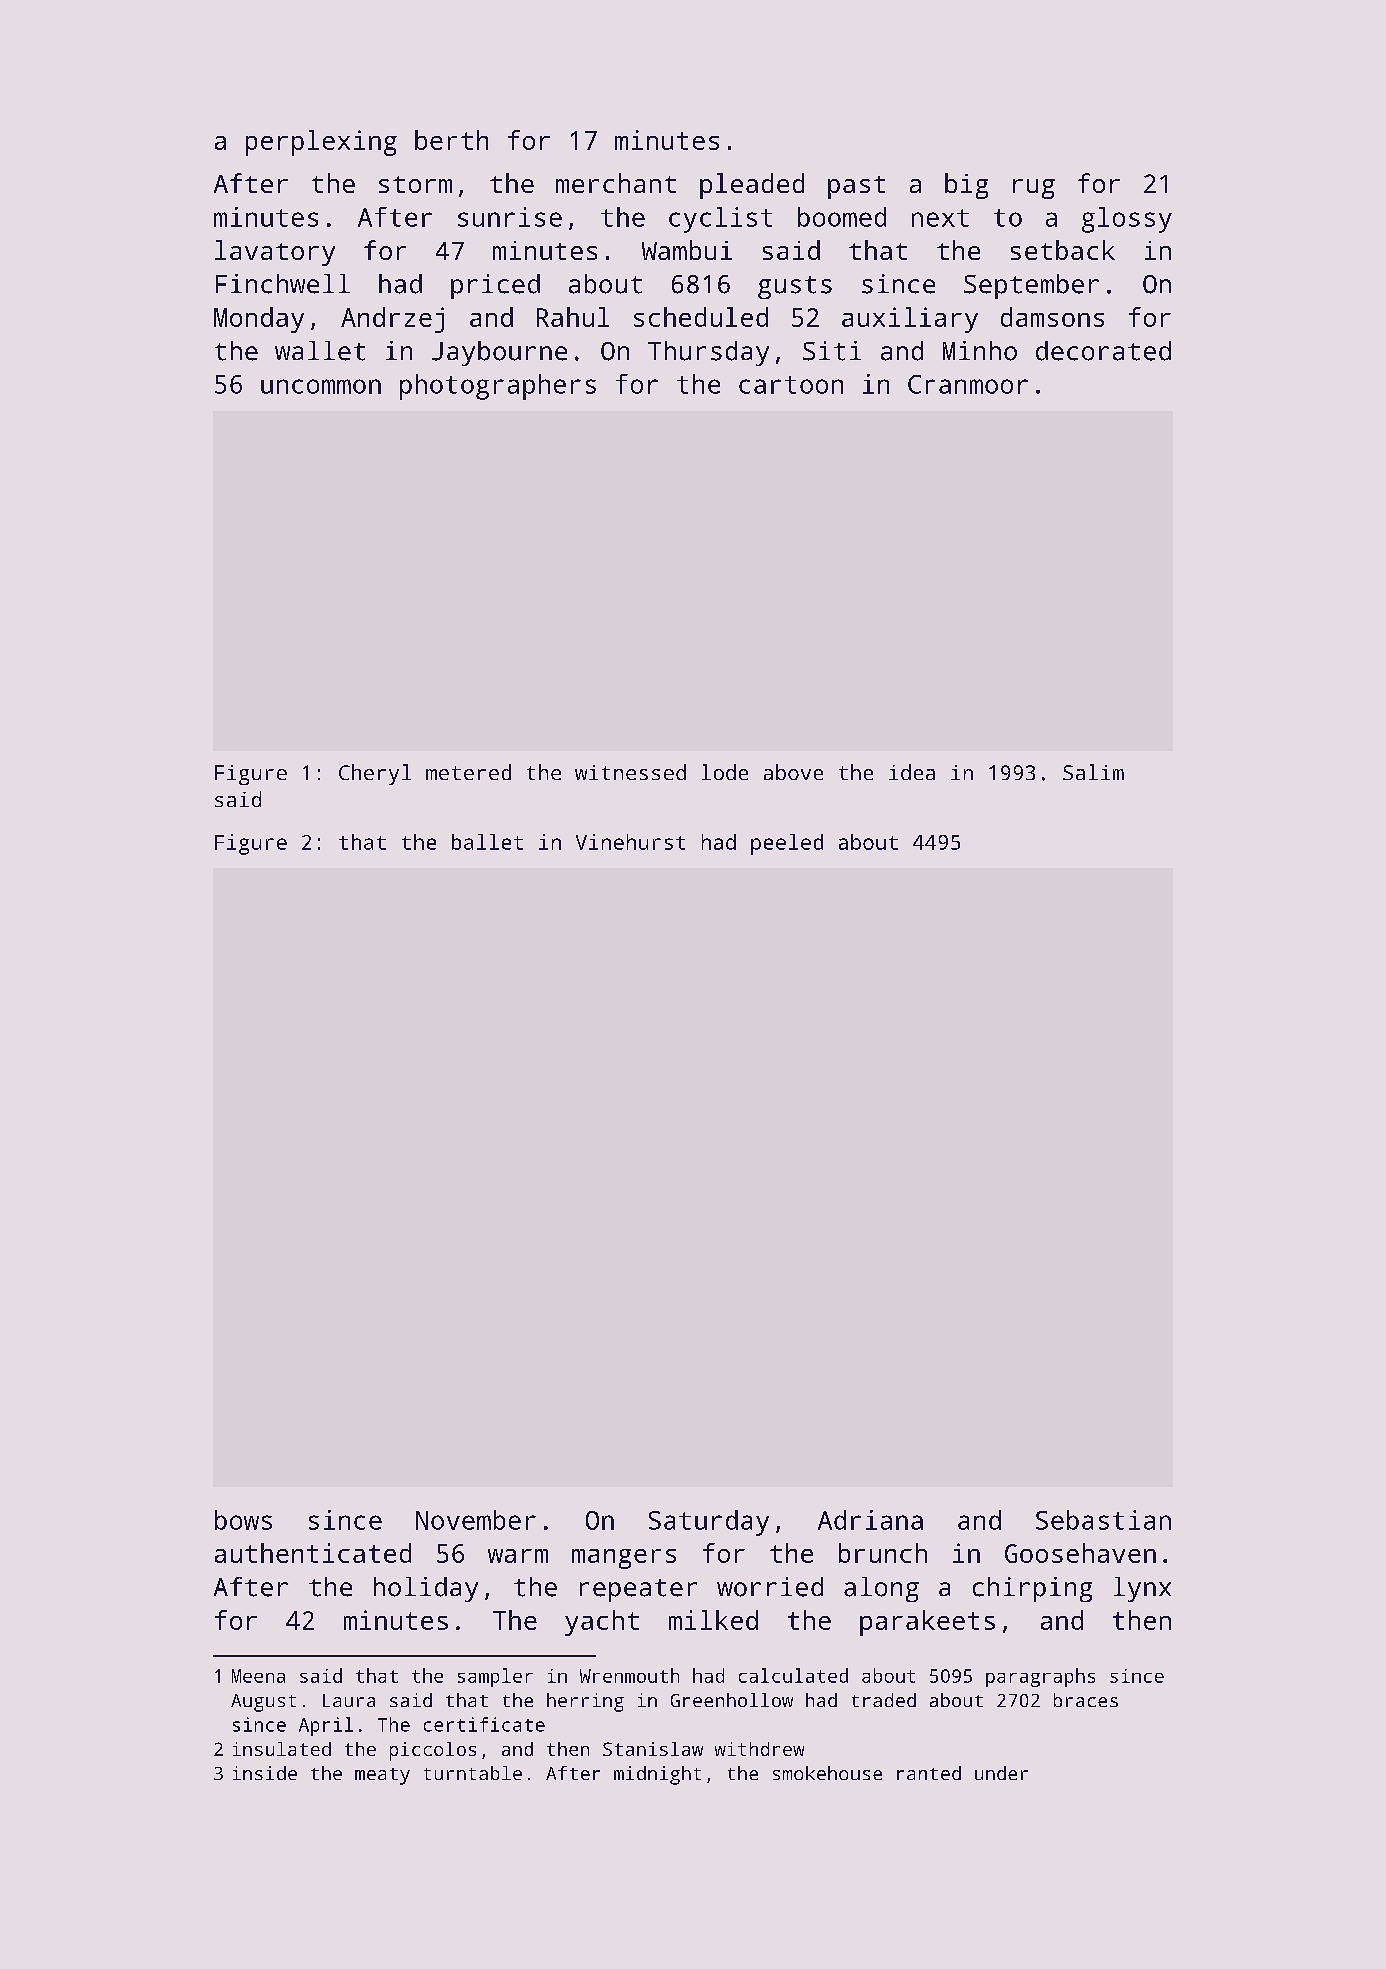 Image resolution: width=1386 pixels, height=1969 pixels. What do you see at coordinates (624, 1559) in the screenshot?
I see `mangers` at bounding box center [624, 1559].
